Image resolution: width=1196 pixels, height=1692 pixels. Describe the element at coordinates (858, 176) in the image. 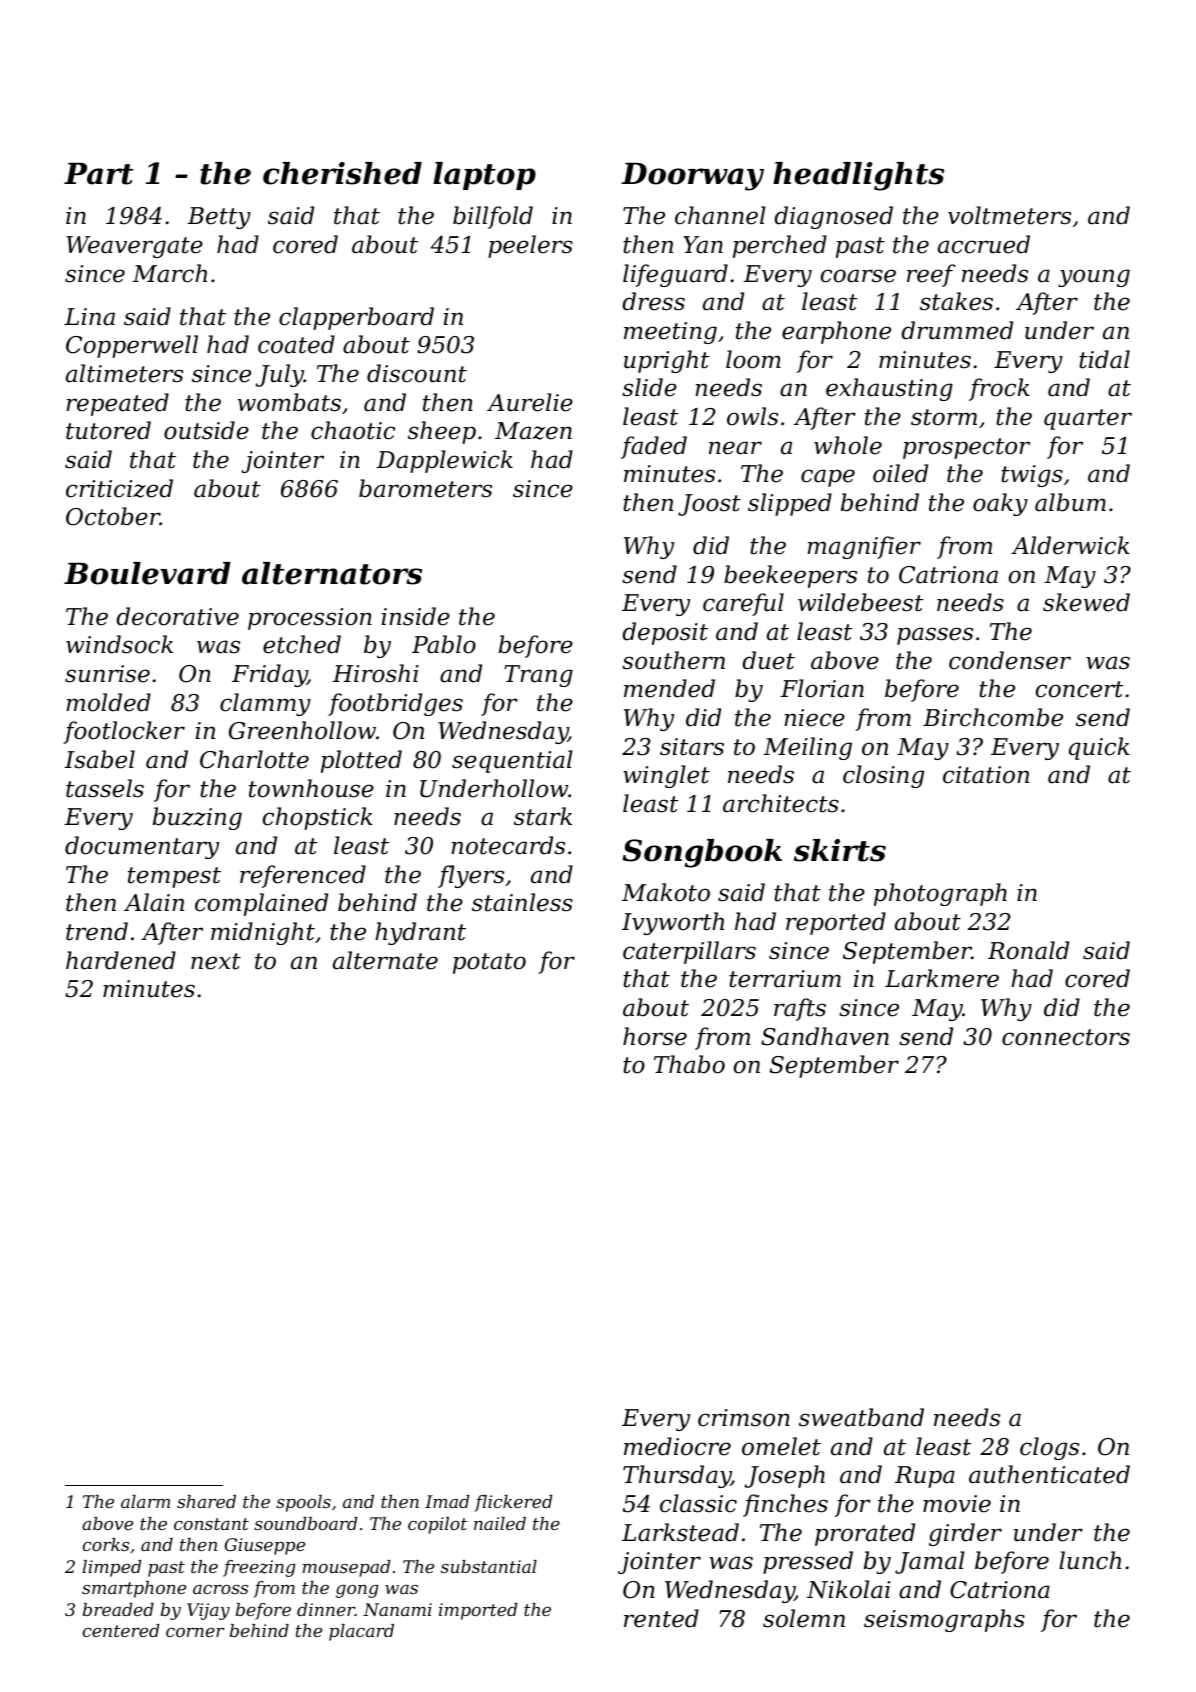

I see `headlights` at that location.
